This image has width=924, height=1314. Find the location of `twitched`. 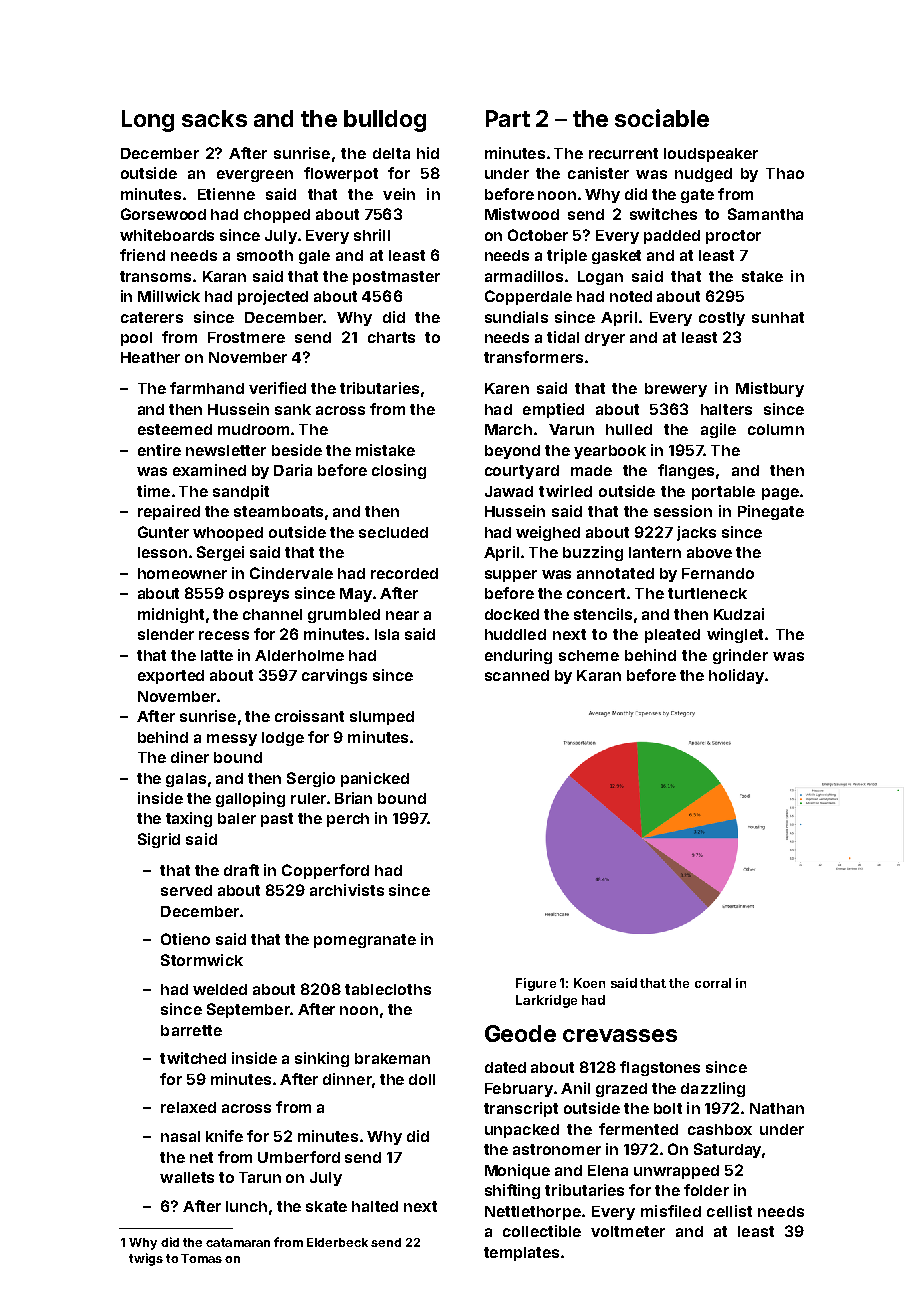

twitched is located at coordinates (193, 1058).
